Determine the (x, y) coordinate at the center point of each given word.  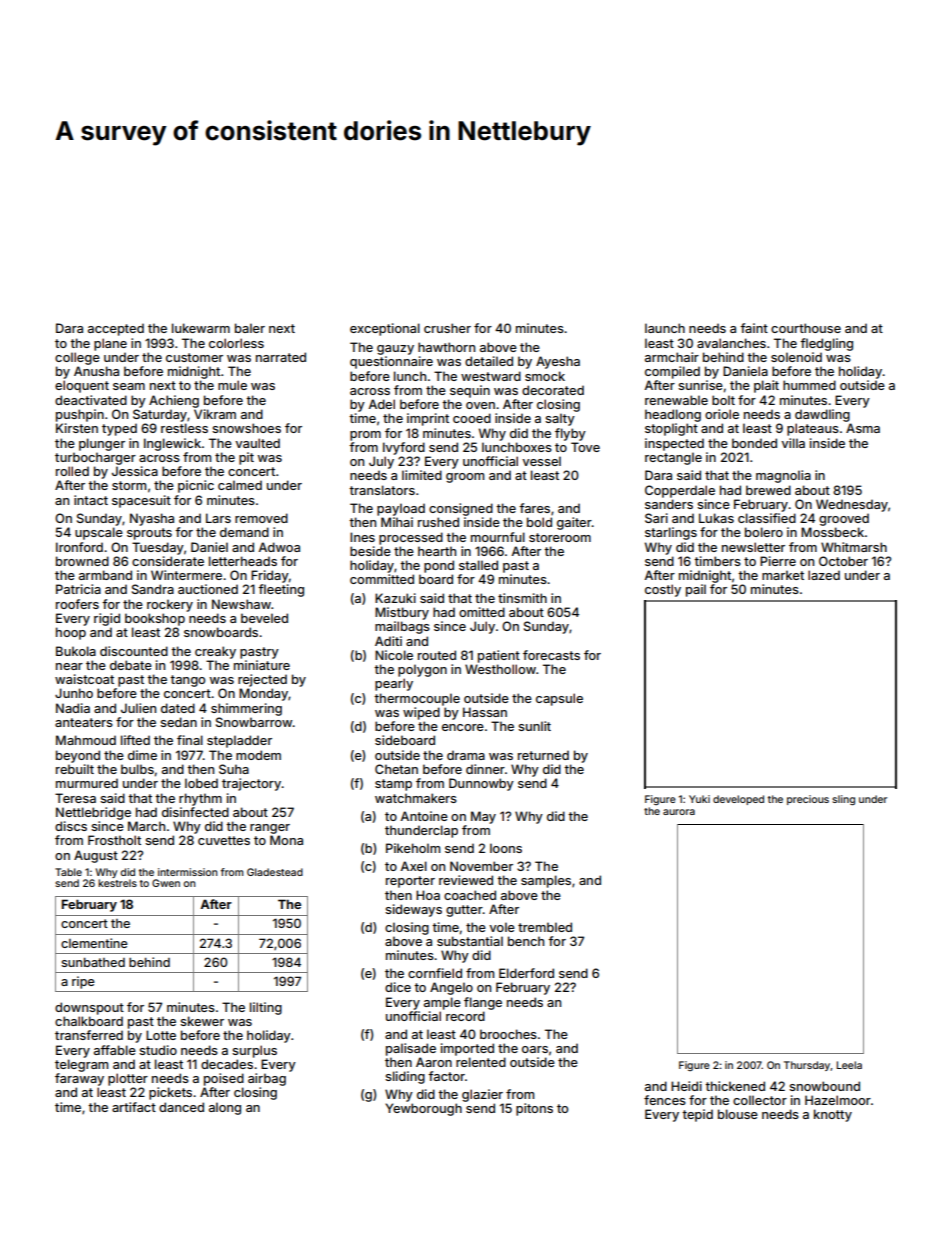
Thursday (807, 1066)
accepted (116, 329)
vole (502, 927)
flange (483, 1003)
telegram (81, 1065)
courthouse (806, 328)
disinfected (195, 812)
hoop (71, 633)
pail (696, 590)
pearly (394, 684)
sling (843, 800)
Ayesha (558, 362)
